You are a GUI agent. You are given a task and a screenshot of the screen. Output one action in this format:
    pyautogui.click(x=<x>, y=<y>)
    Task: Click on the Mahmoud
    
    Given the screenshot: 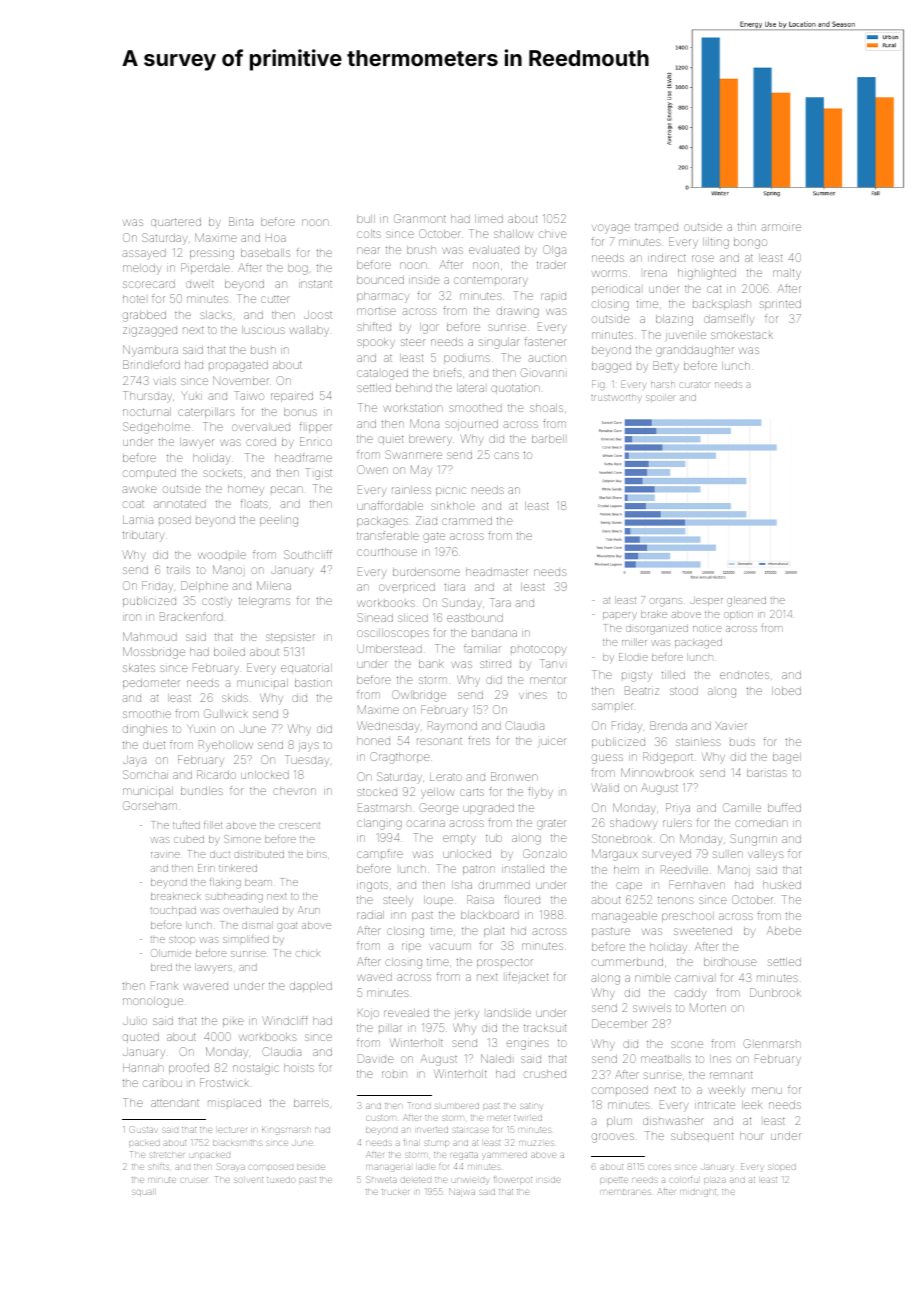 What is the action you would take?
    pyautogui.click(x=150, y=636)
